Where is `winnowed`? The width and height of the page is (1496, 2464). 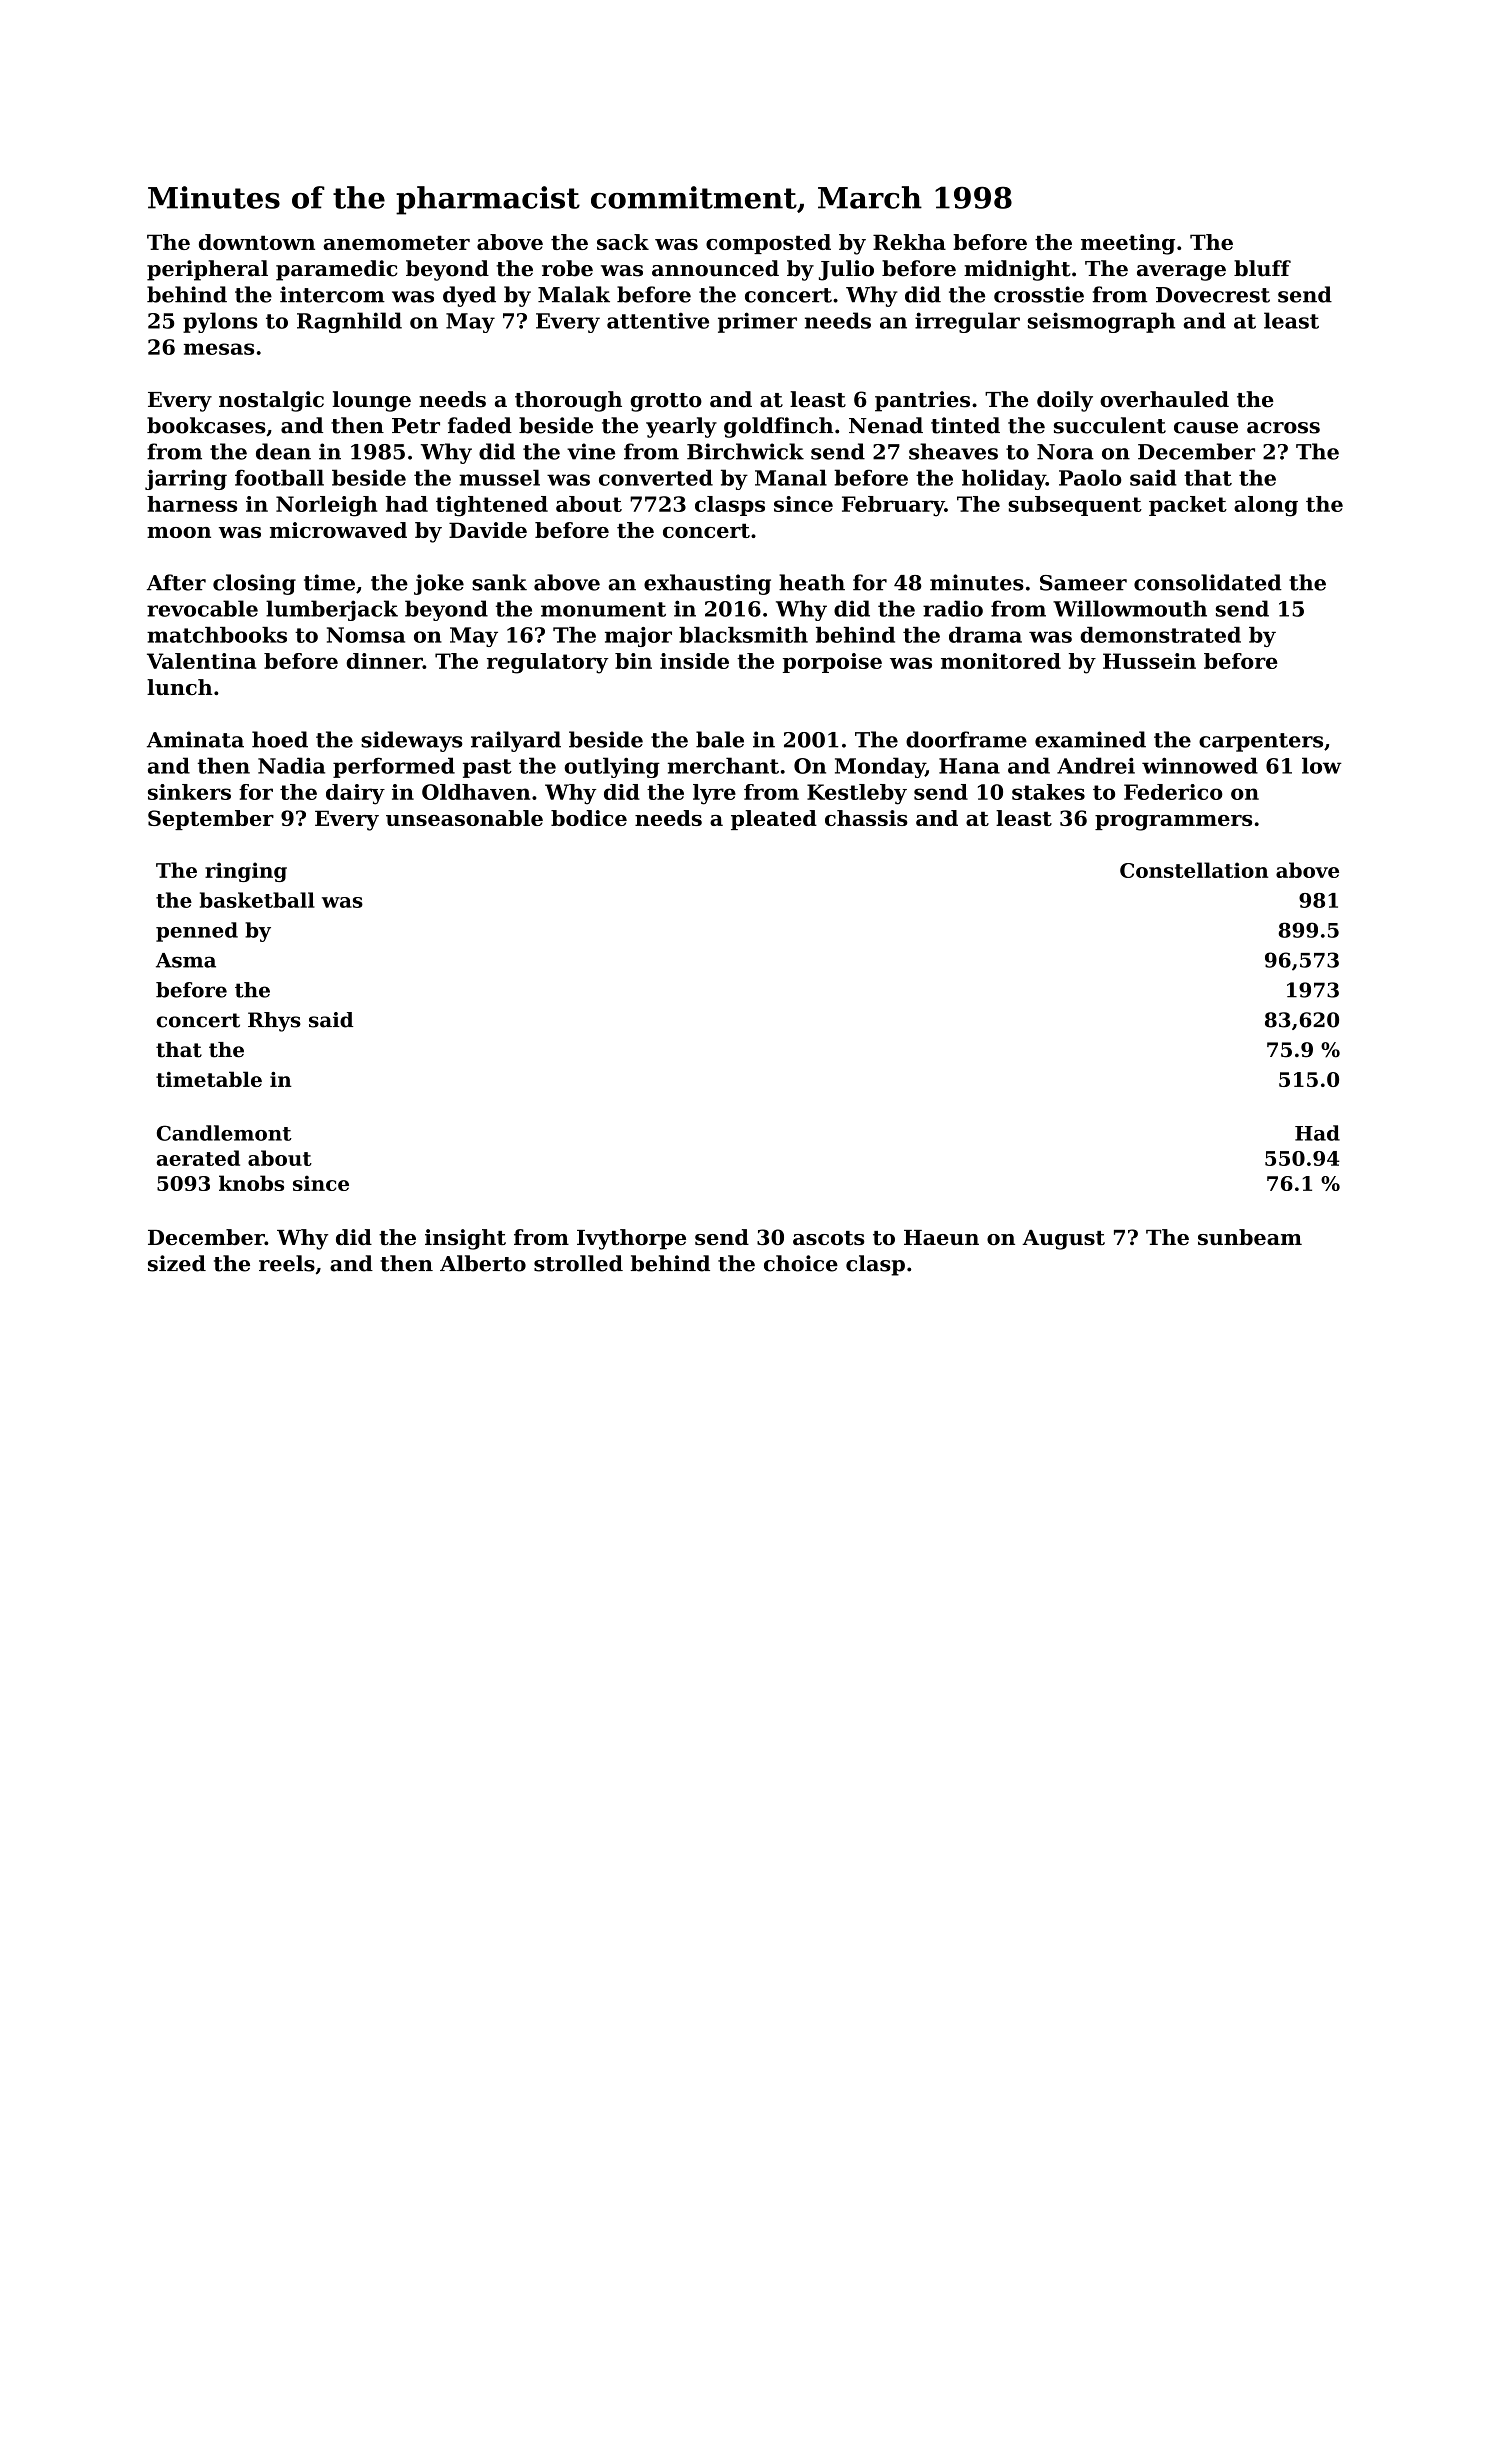
winnowed is located at coordinates (1200, 765).
